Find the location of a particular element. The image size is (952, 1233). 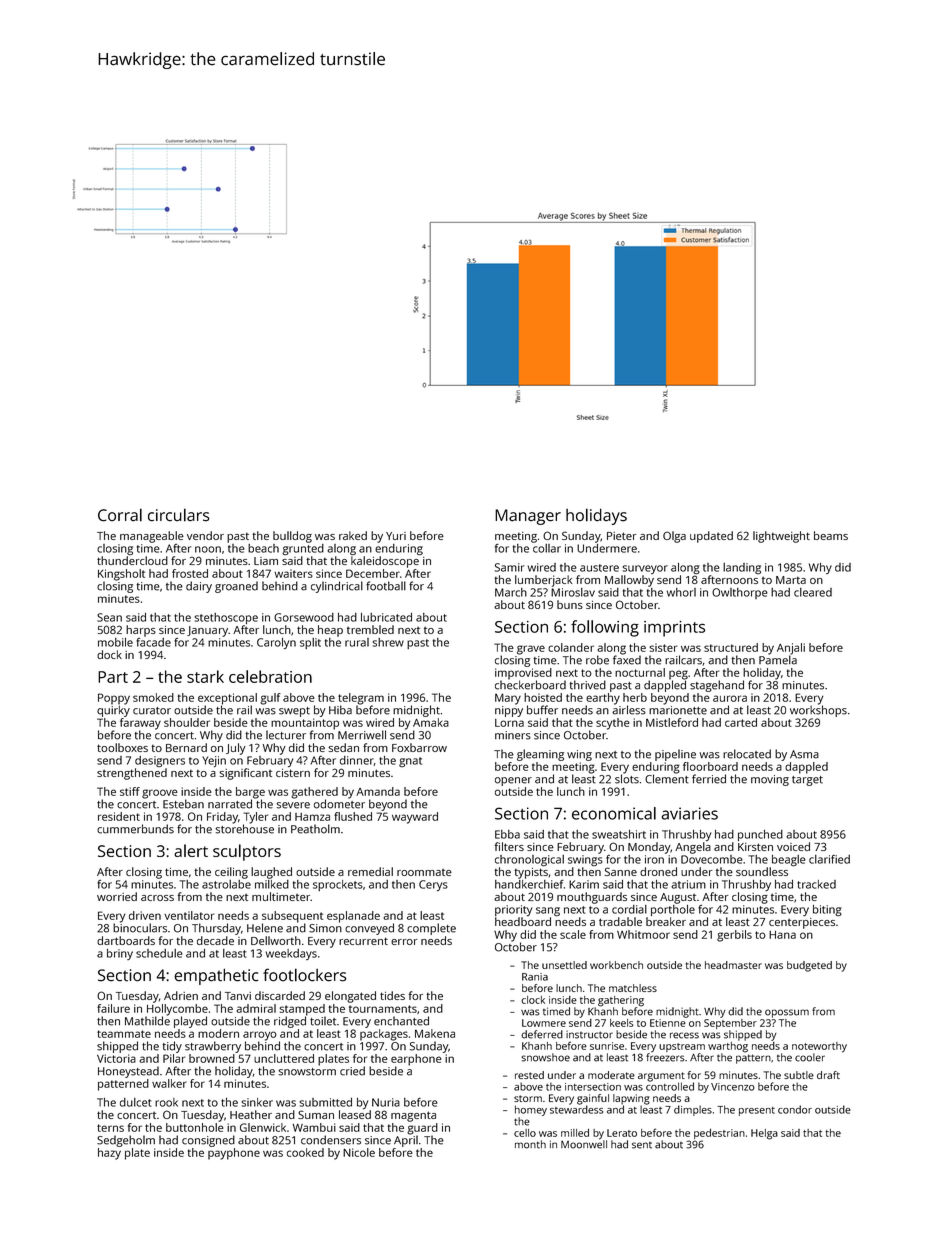

moving is located at coordinates (770, 780).
